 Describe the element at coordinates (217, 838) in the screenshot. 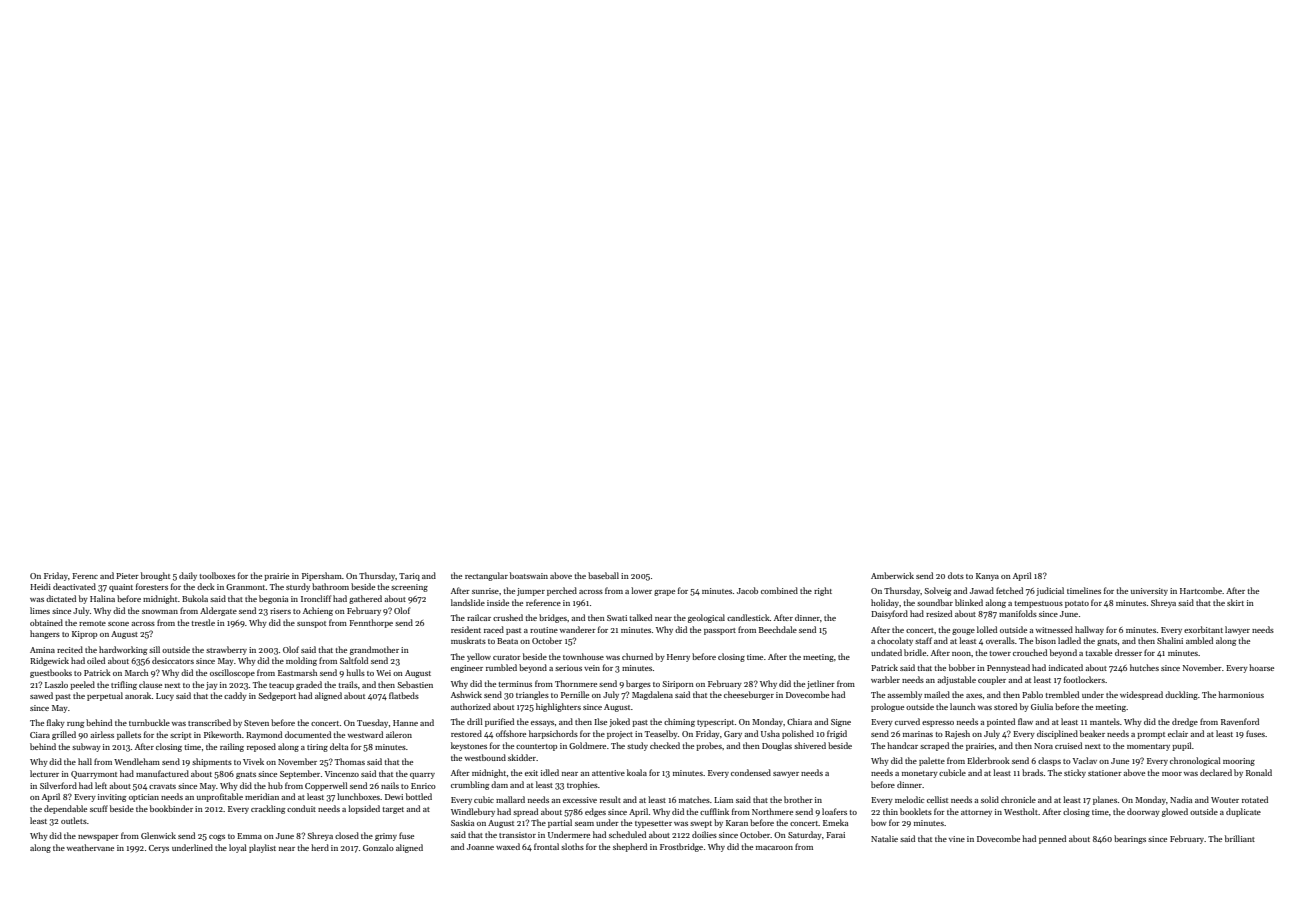

I see `cogs` at that location.
